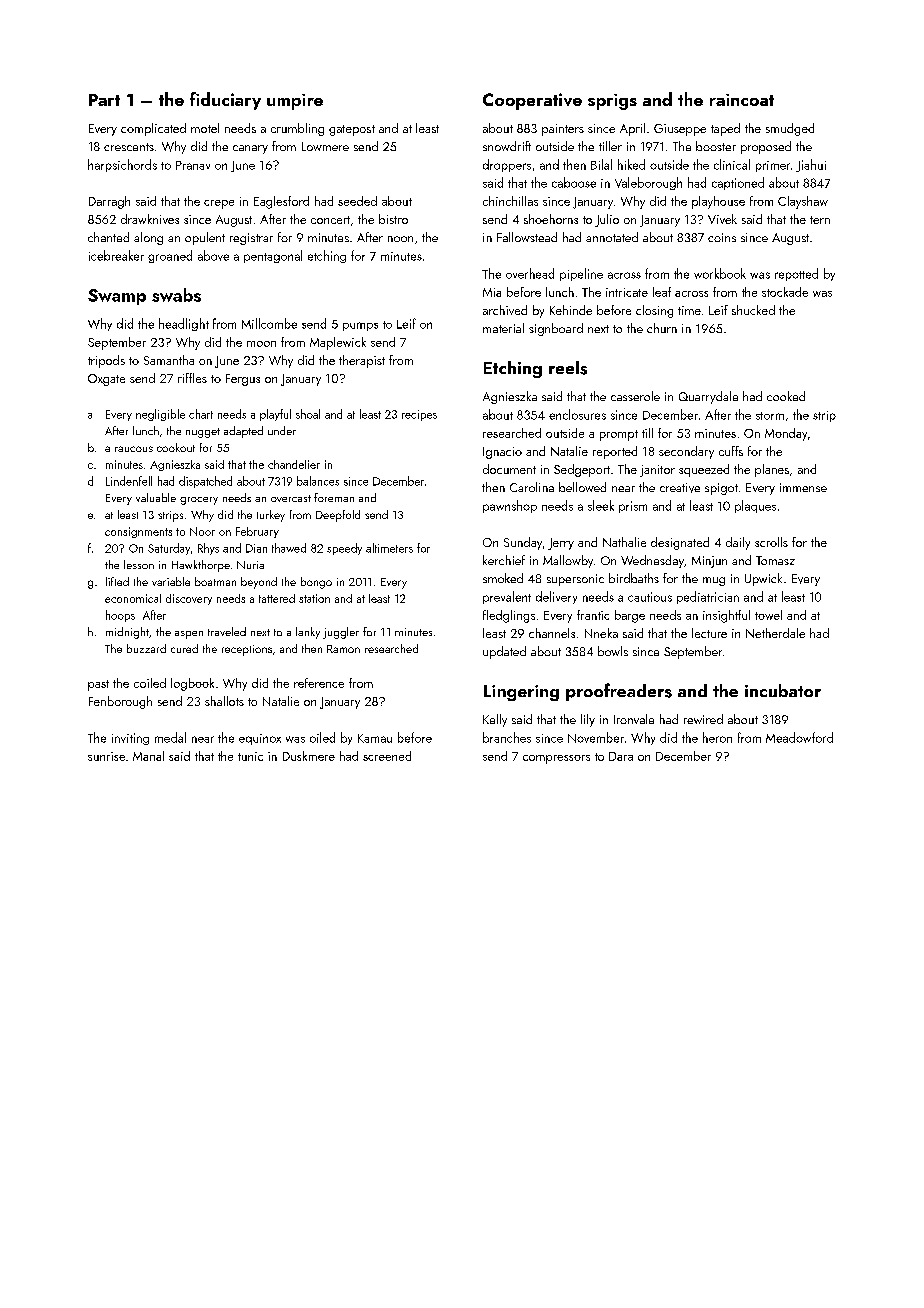 This page has height=1308, width=924. I want to click on Eaglesford, so click(281, 202).
